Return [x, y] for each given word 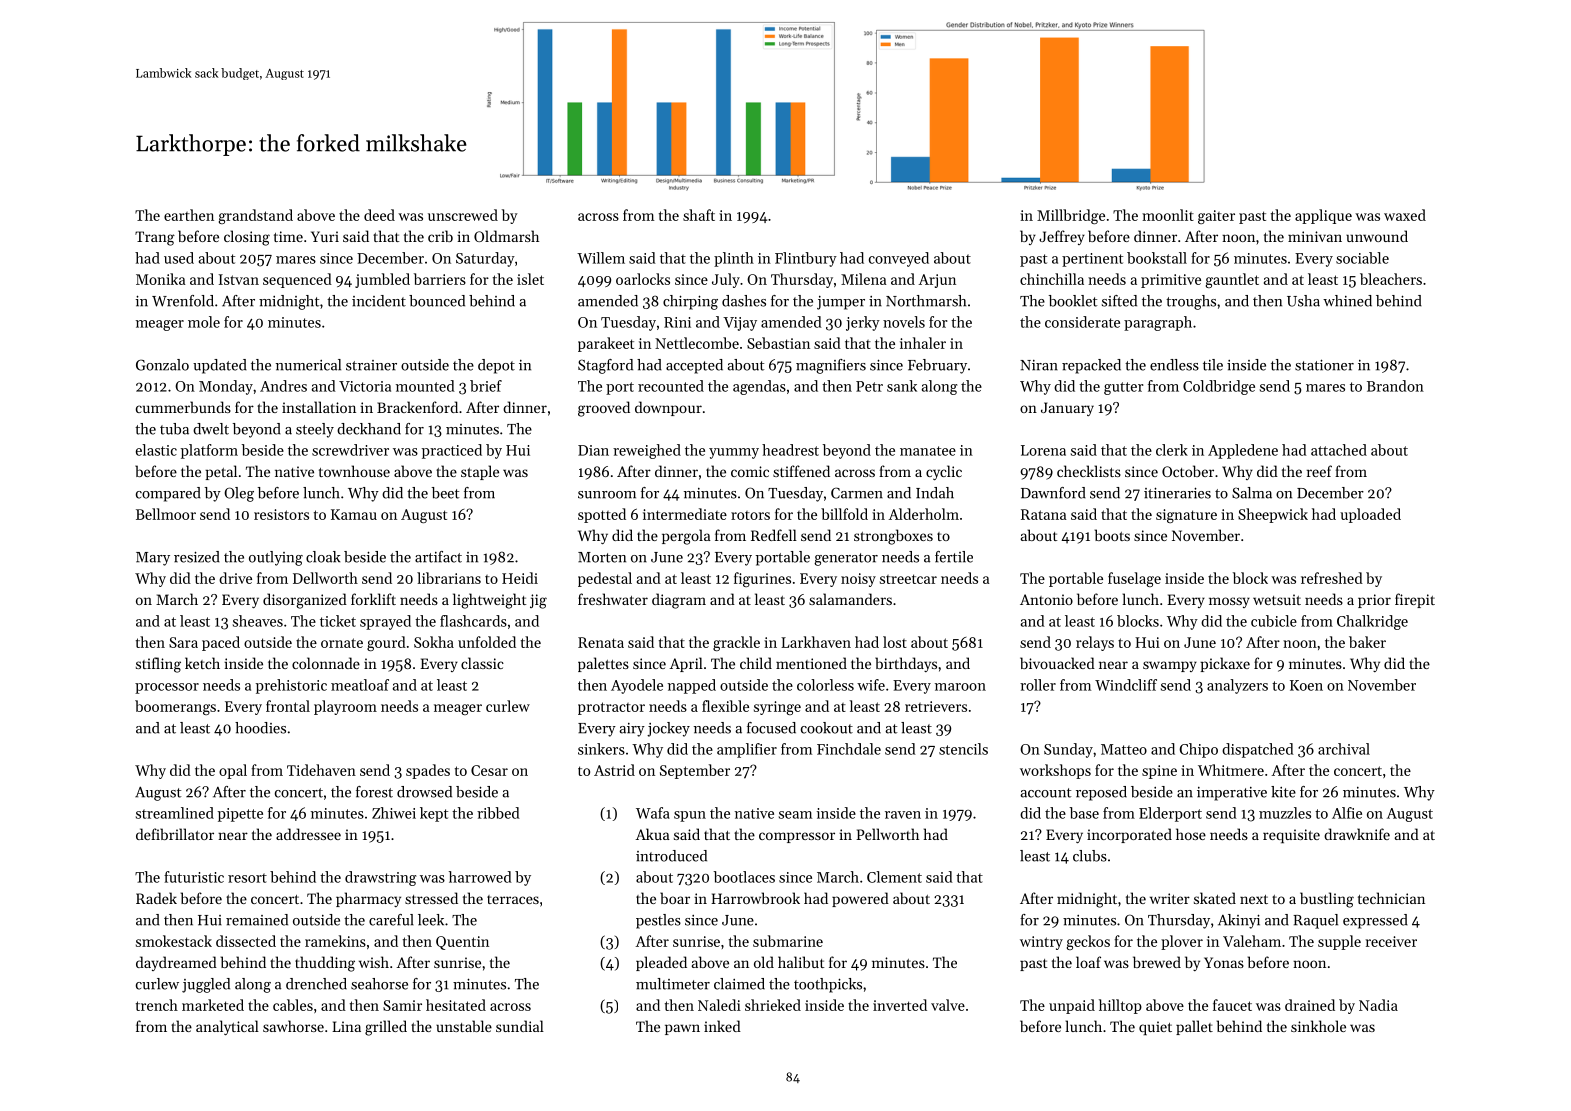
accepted [694, 366]
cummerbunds [183, 407]
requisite [1291, 836]
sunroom [607, 495]
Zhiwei [394, 813]
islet [530, 279]
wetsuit [1277, 599]
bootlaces [744, 877]
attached [1339, 450]
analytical [227, 1027]
